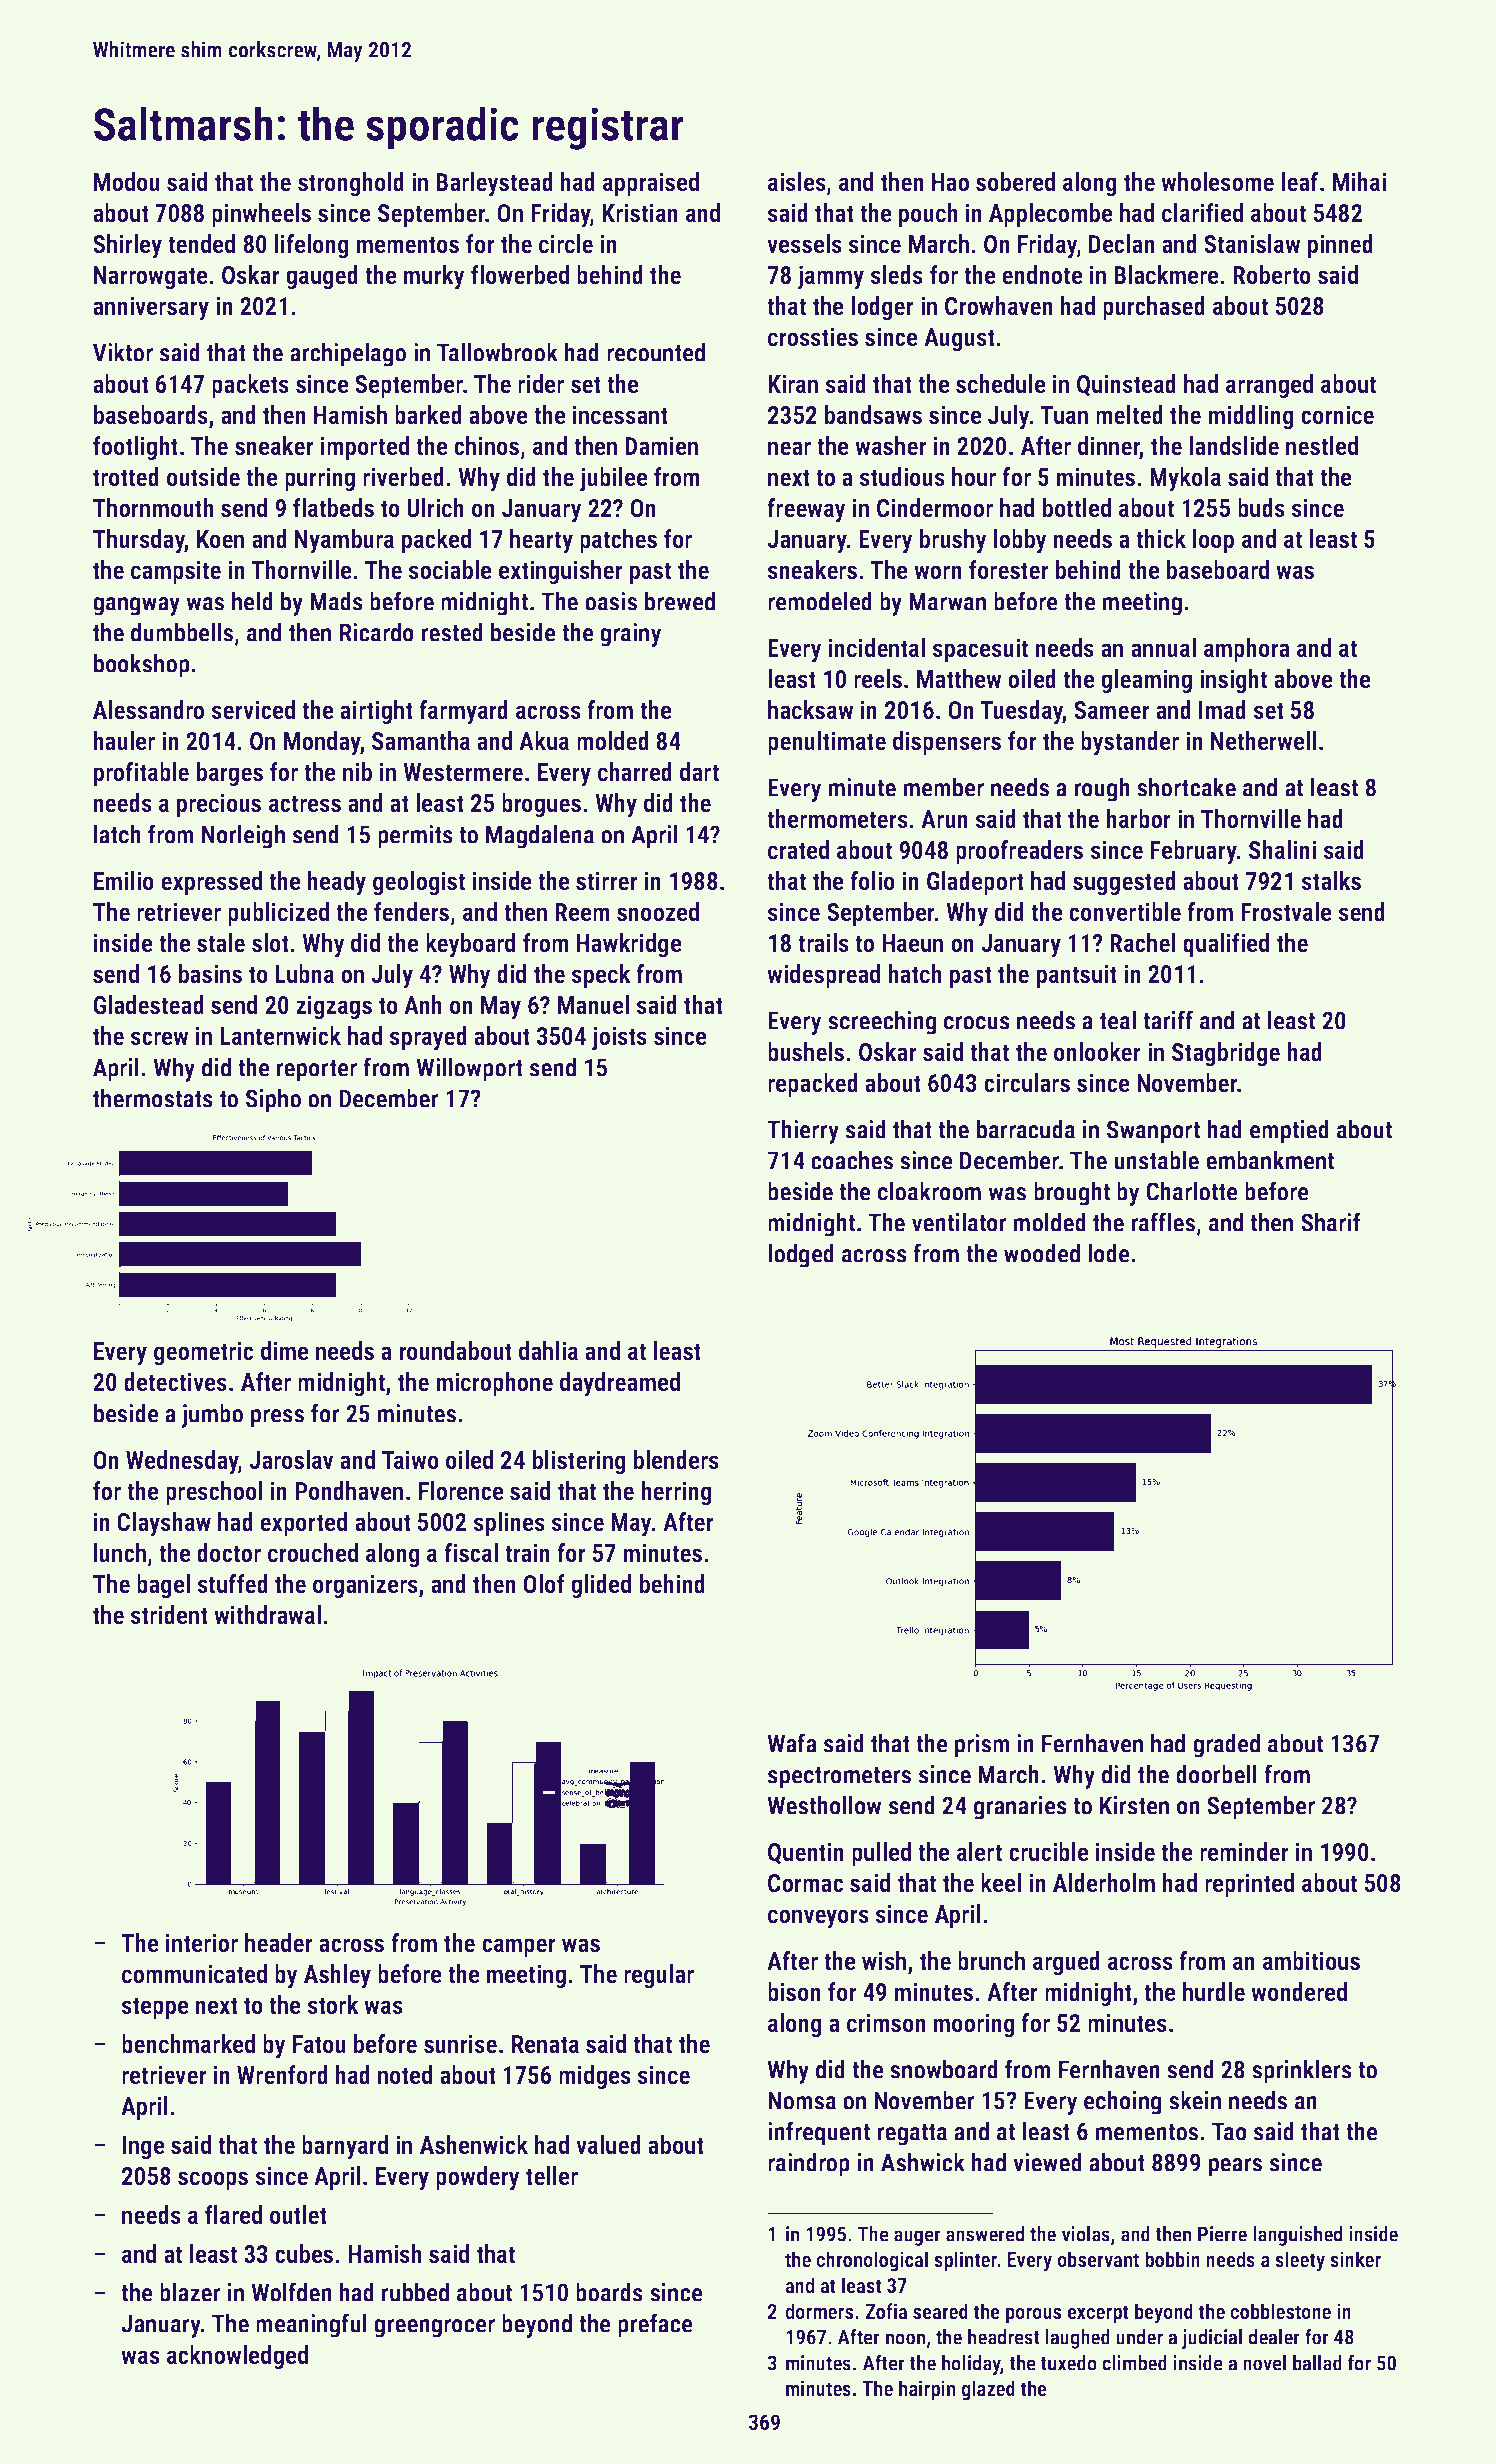  What do you see at coordinates (203, 476) in the screenshot?
I see `outside` at bounding box center [203, 476].
